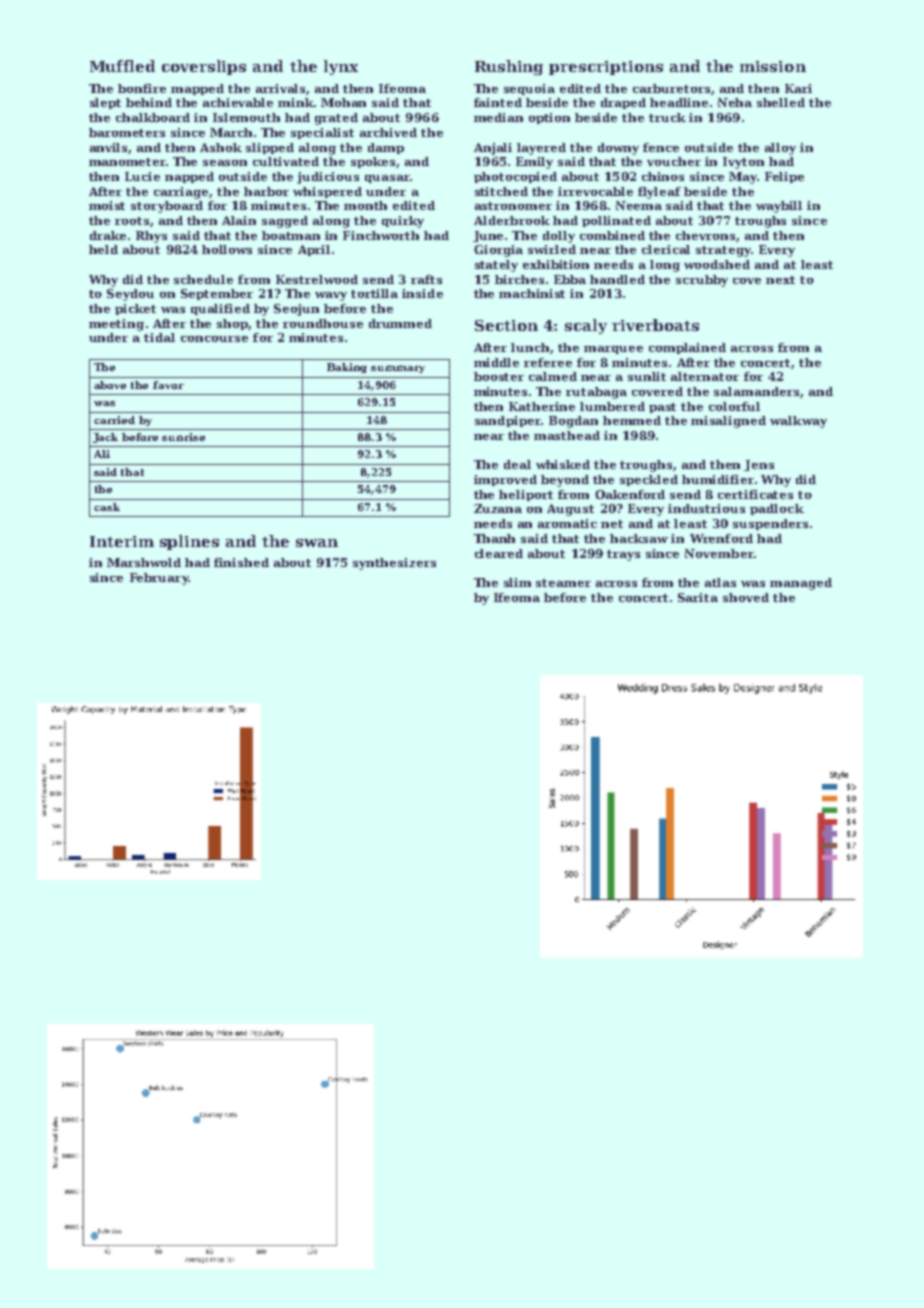 The image size is (924, 1308). Describe the element at coordinates (494, 538) in the image. I see `Thanh` at that location.
